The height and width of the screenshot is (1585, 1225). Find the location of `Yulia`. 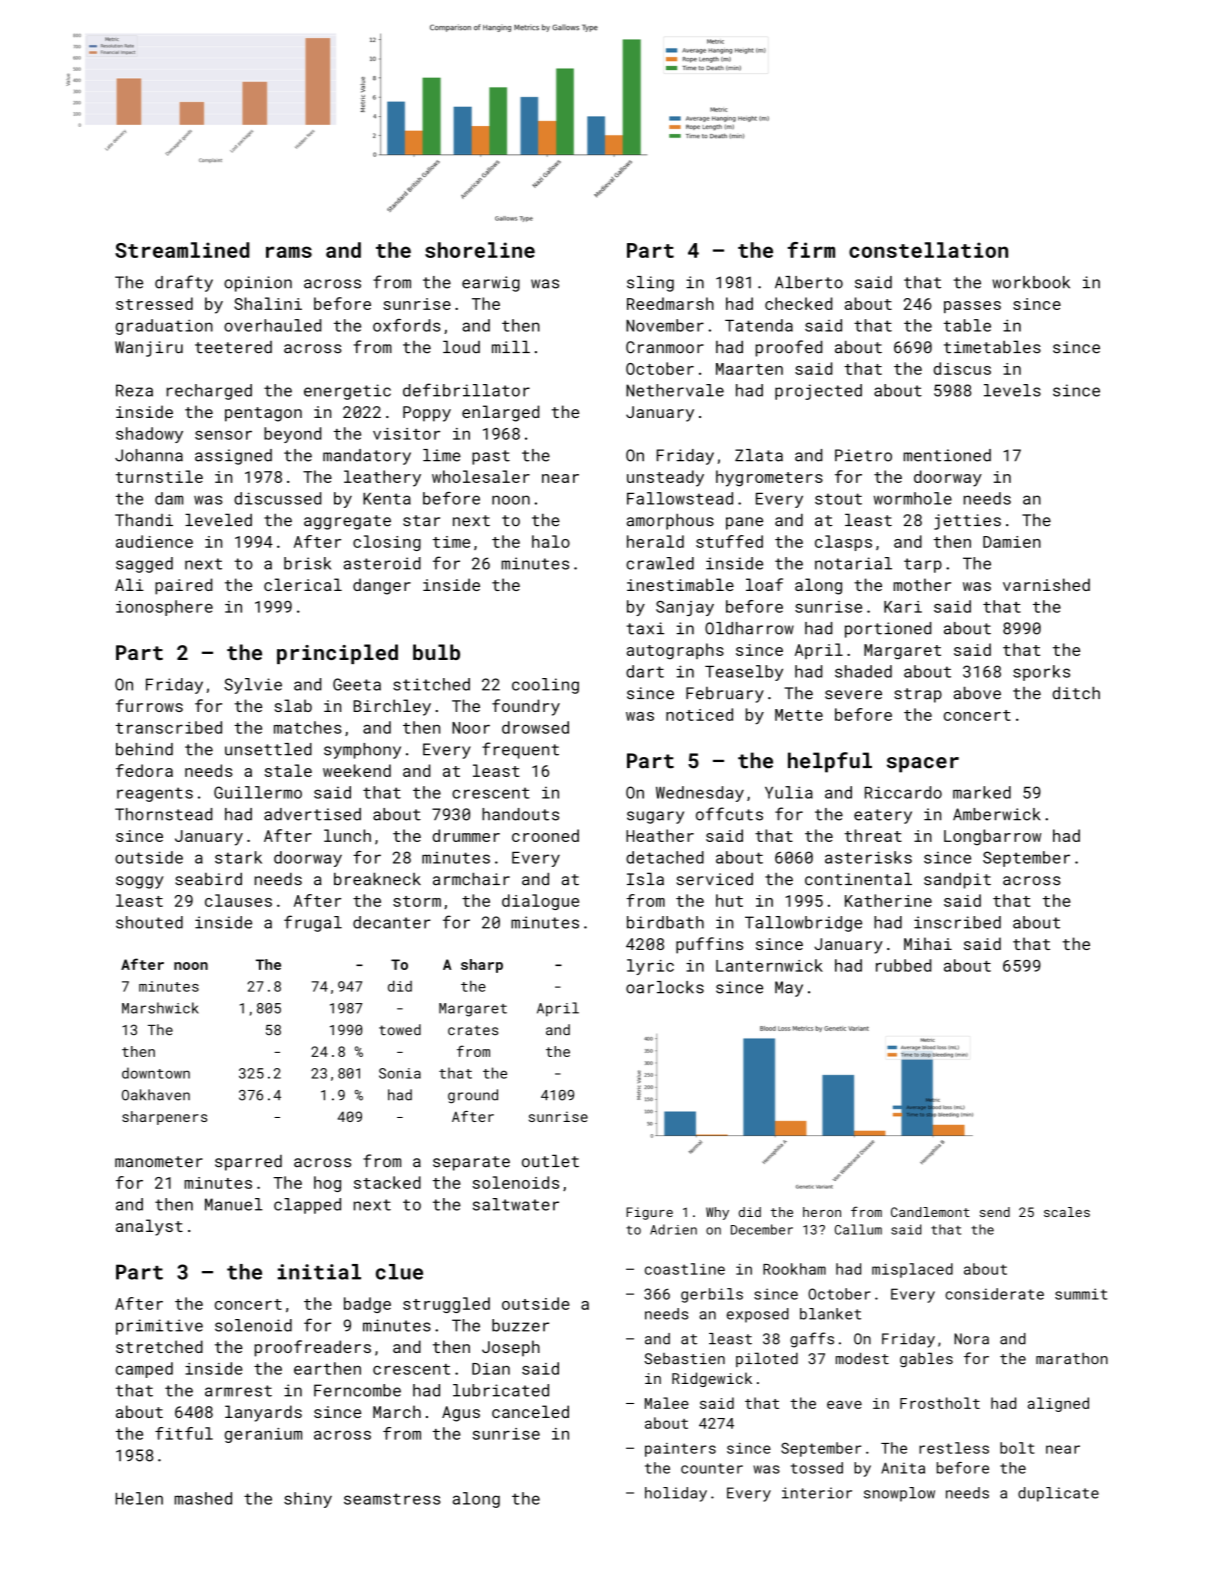

Yulia is located at coordinates (789, 792).
